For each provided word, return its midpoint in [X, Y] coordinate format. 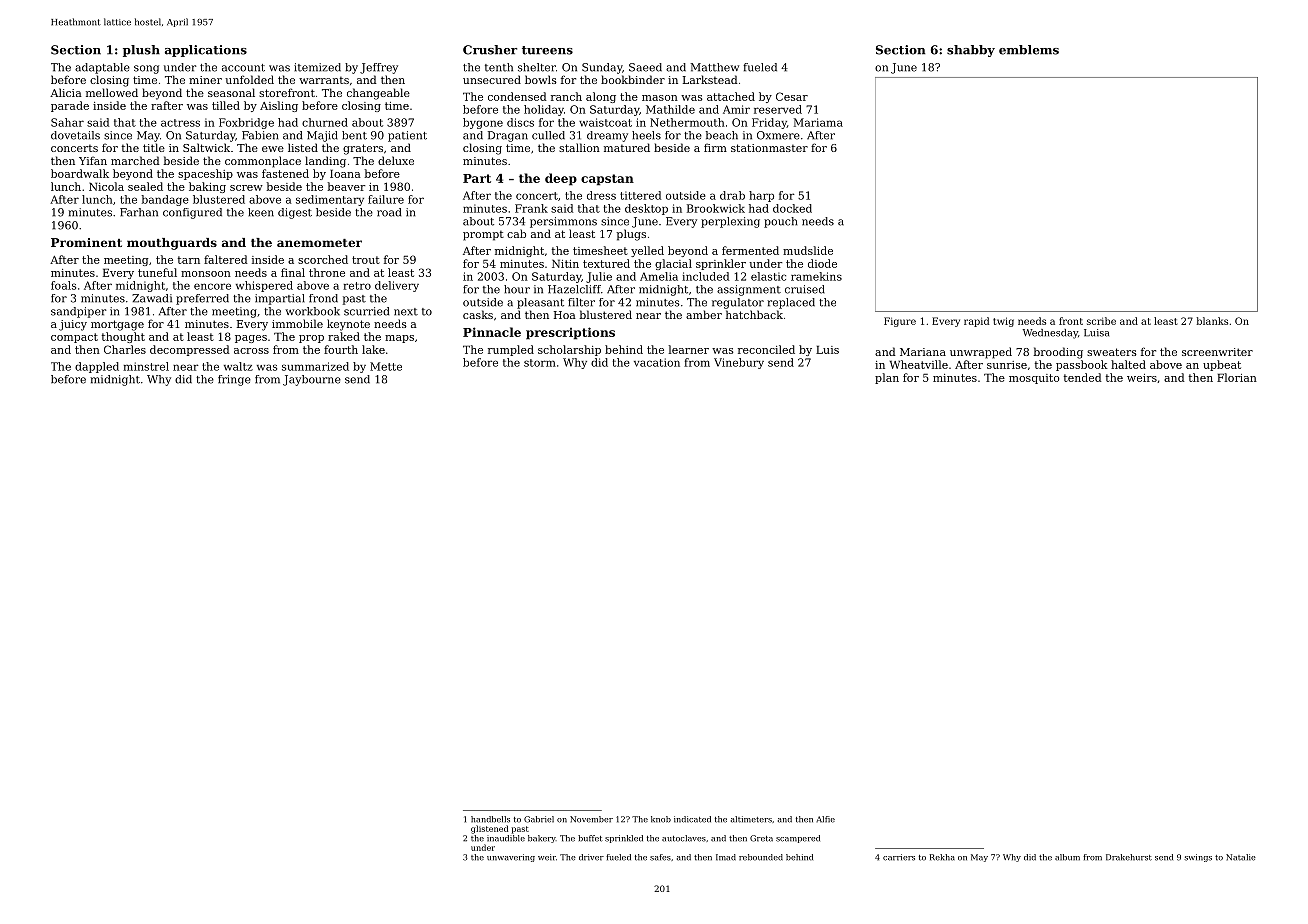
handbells [490, 819]
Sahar [67, 122]
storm [540, 363]
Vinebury [739, 363]
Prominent [86, 242]
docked [792, 208]
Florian [1237, 377]
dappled [97, 367]
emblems [1029, 50]
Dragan [508, 136]
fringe [234, 380]
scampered [798, 839]
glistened [489, 829]
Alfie [826, 819]
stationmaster [769, 148]
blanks [1212, 321]
